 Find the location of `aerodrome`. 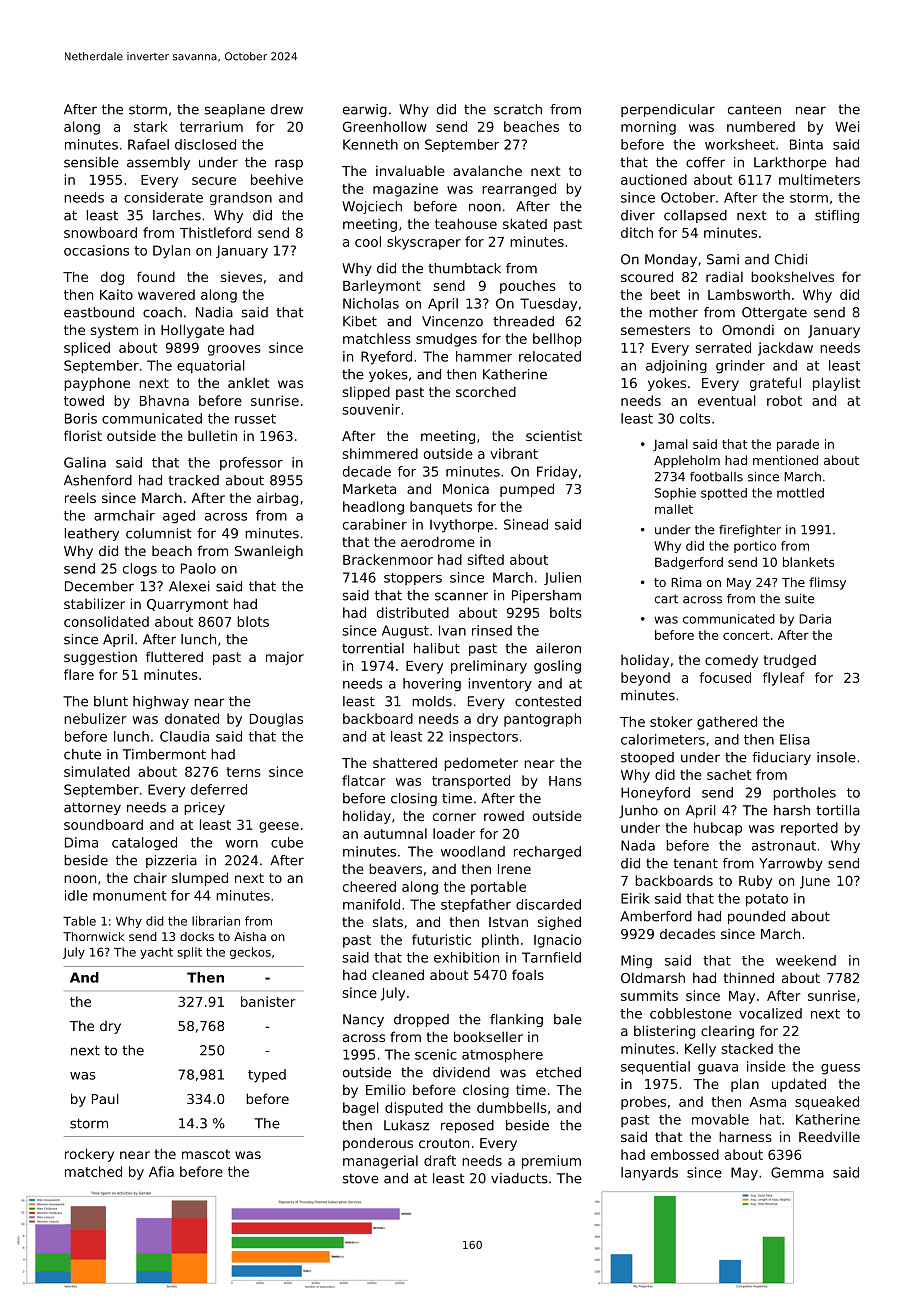

aerodrome is located at coordinates (438, 541).
